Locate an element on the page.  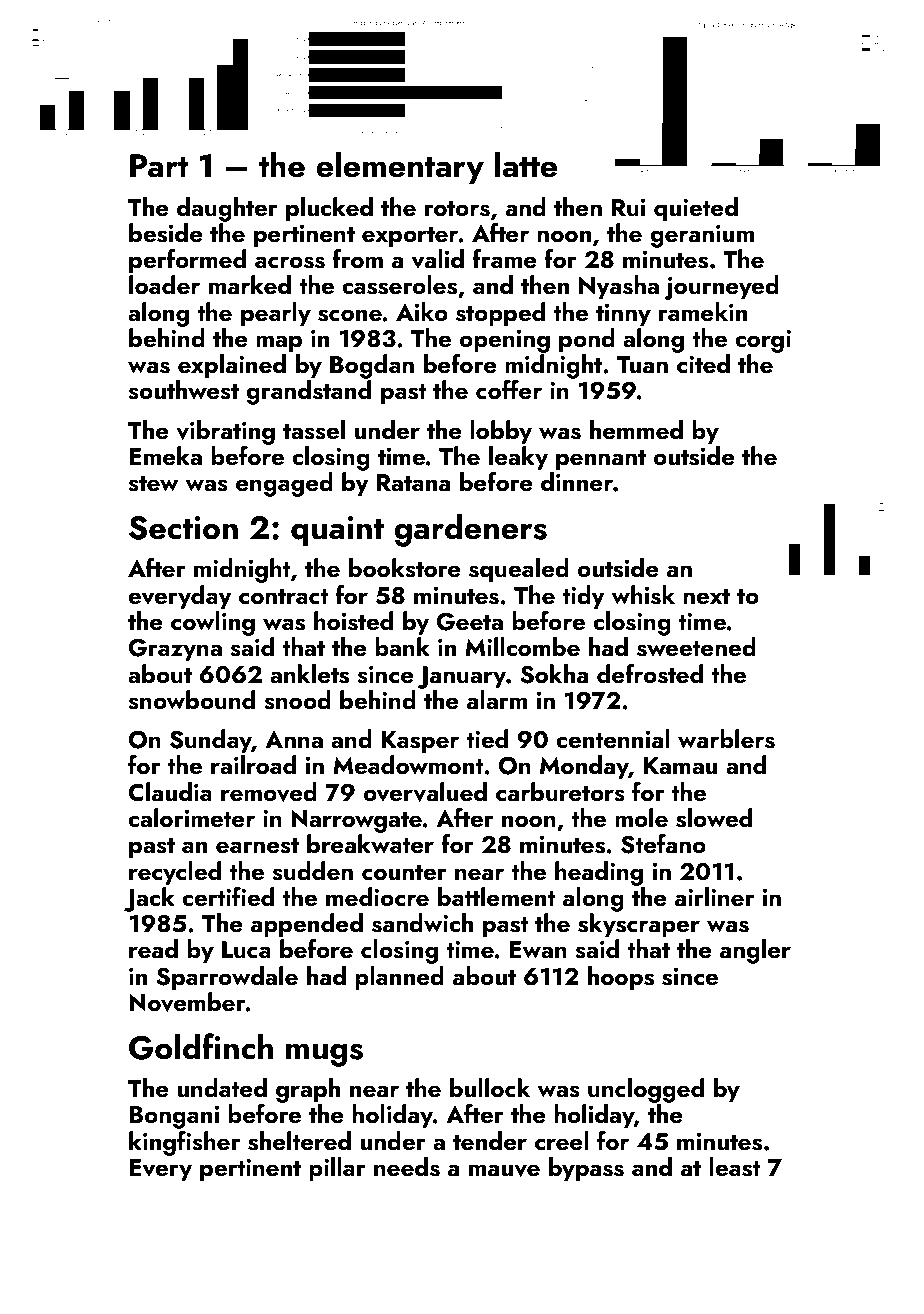
airliner is located at coordinates (715, 896).
